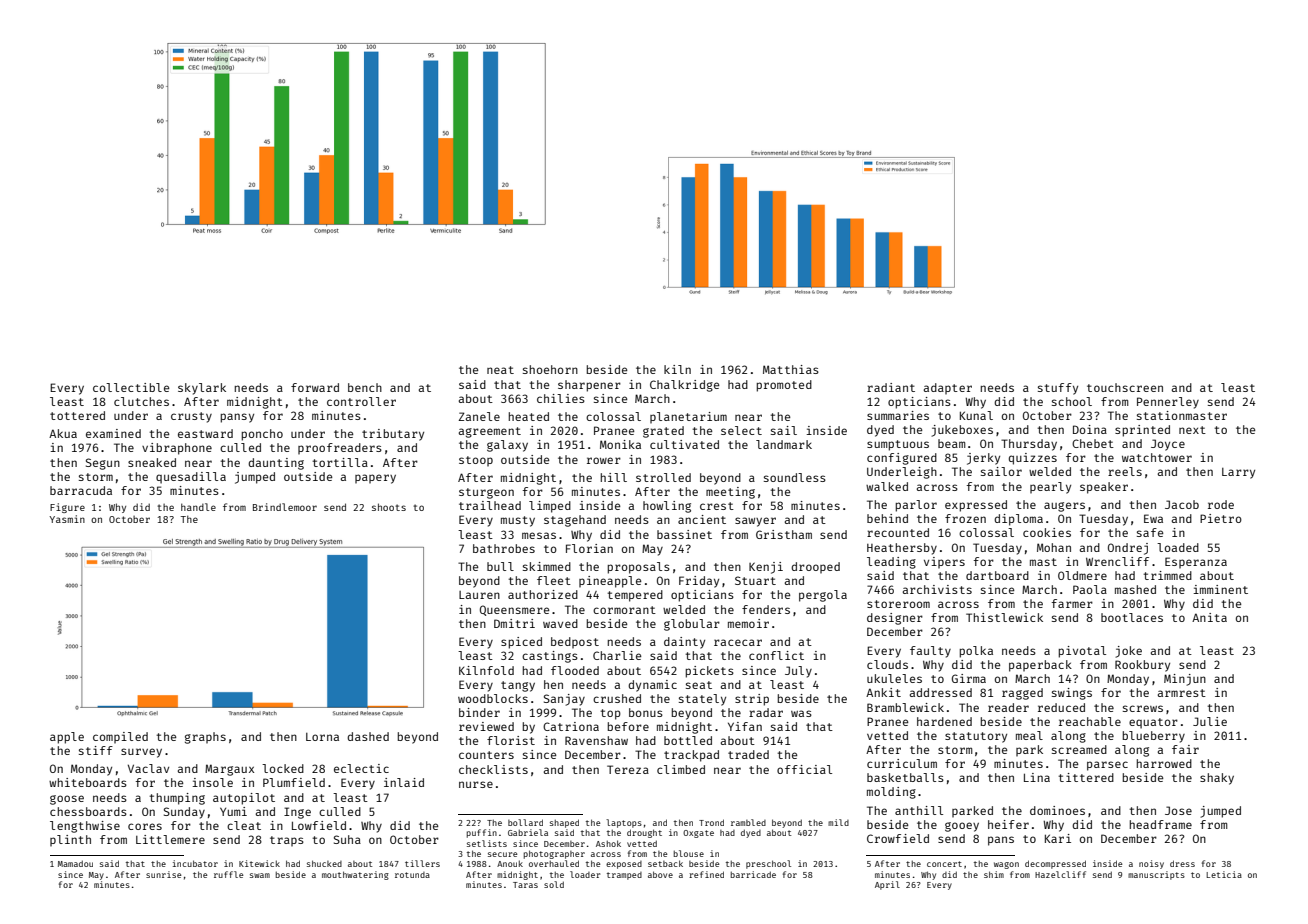 This image has width=1308, height=924. What do you see at coordinates (120, 738) in the image?
I see `compiled` at bounding box center [120, 738].
